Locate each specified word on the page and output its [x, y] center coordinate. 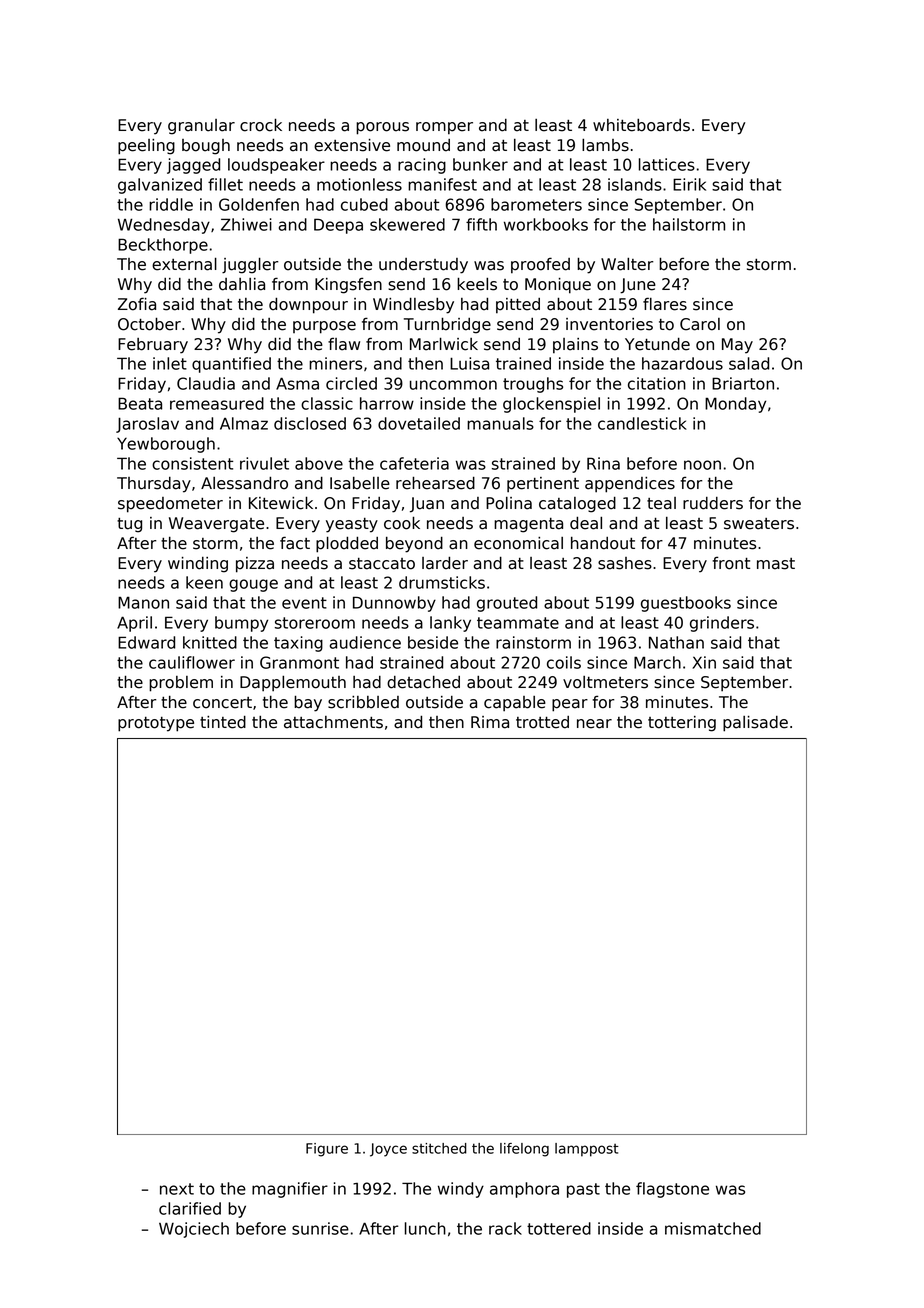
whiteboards [641, 125]
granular [201, 127]
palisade [755, 724]
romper [444, 128]
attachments [333, 722]
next [177, 1189]
